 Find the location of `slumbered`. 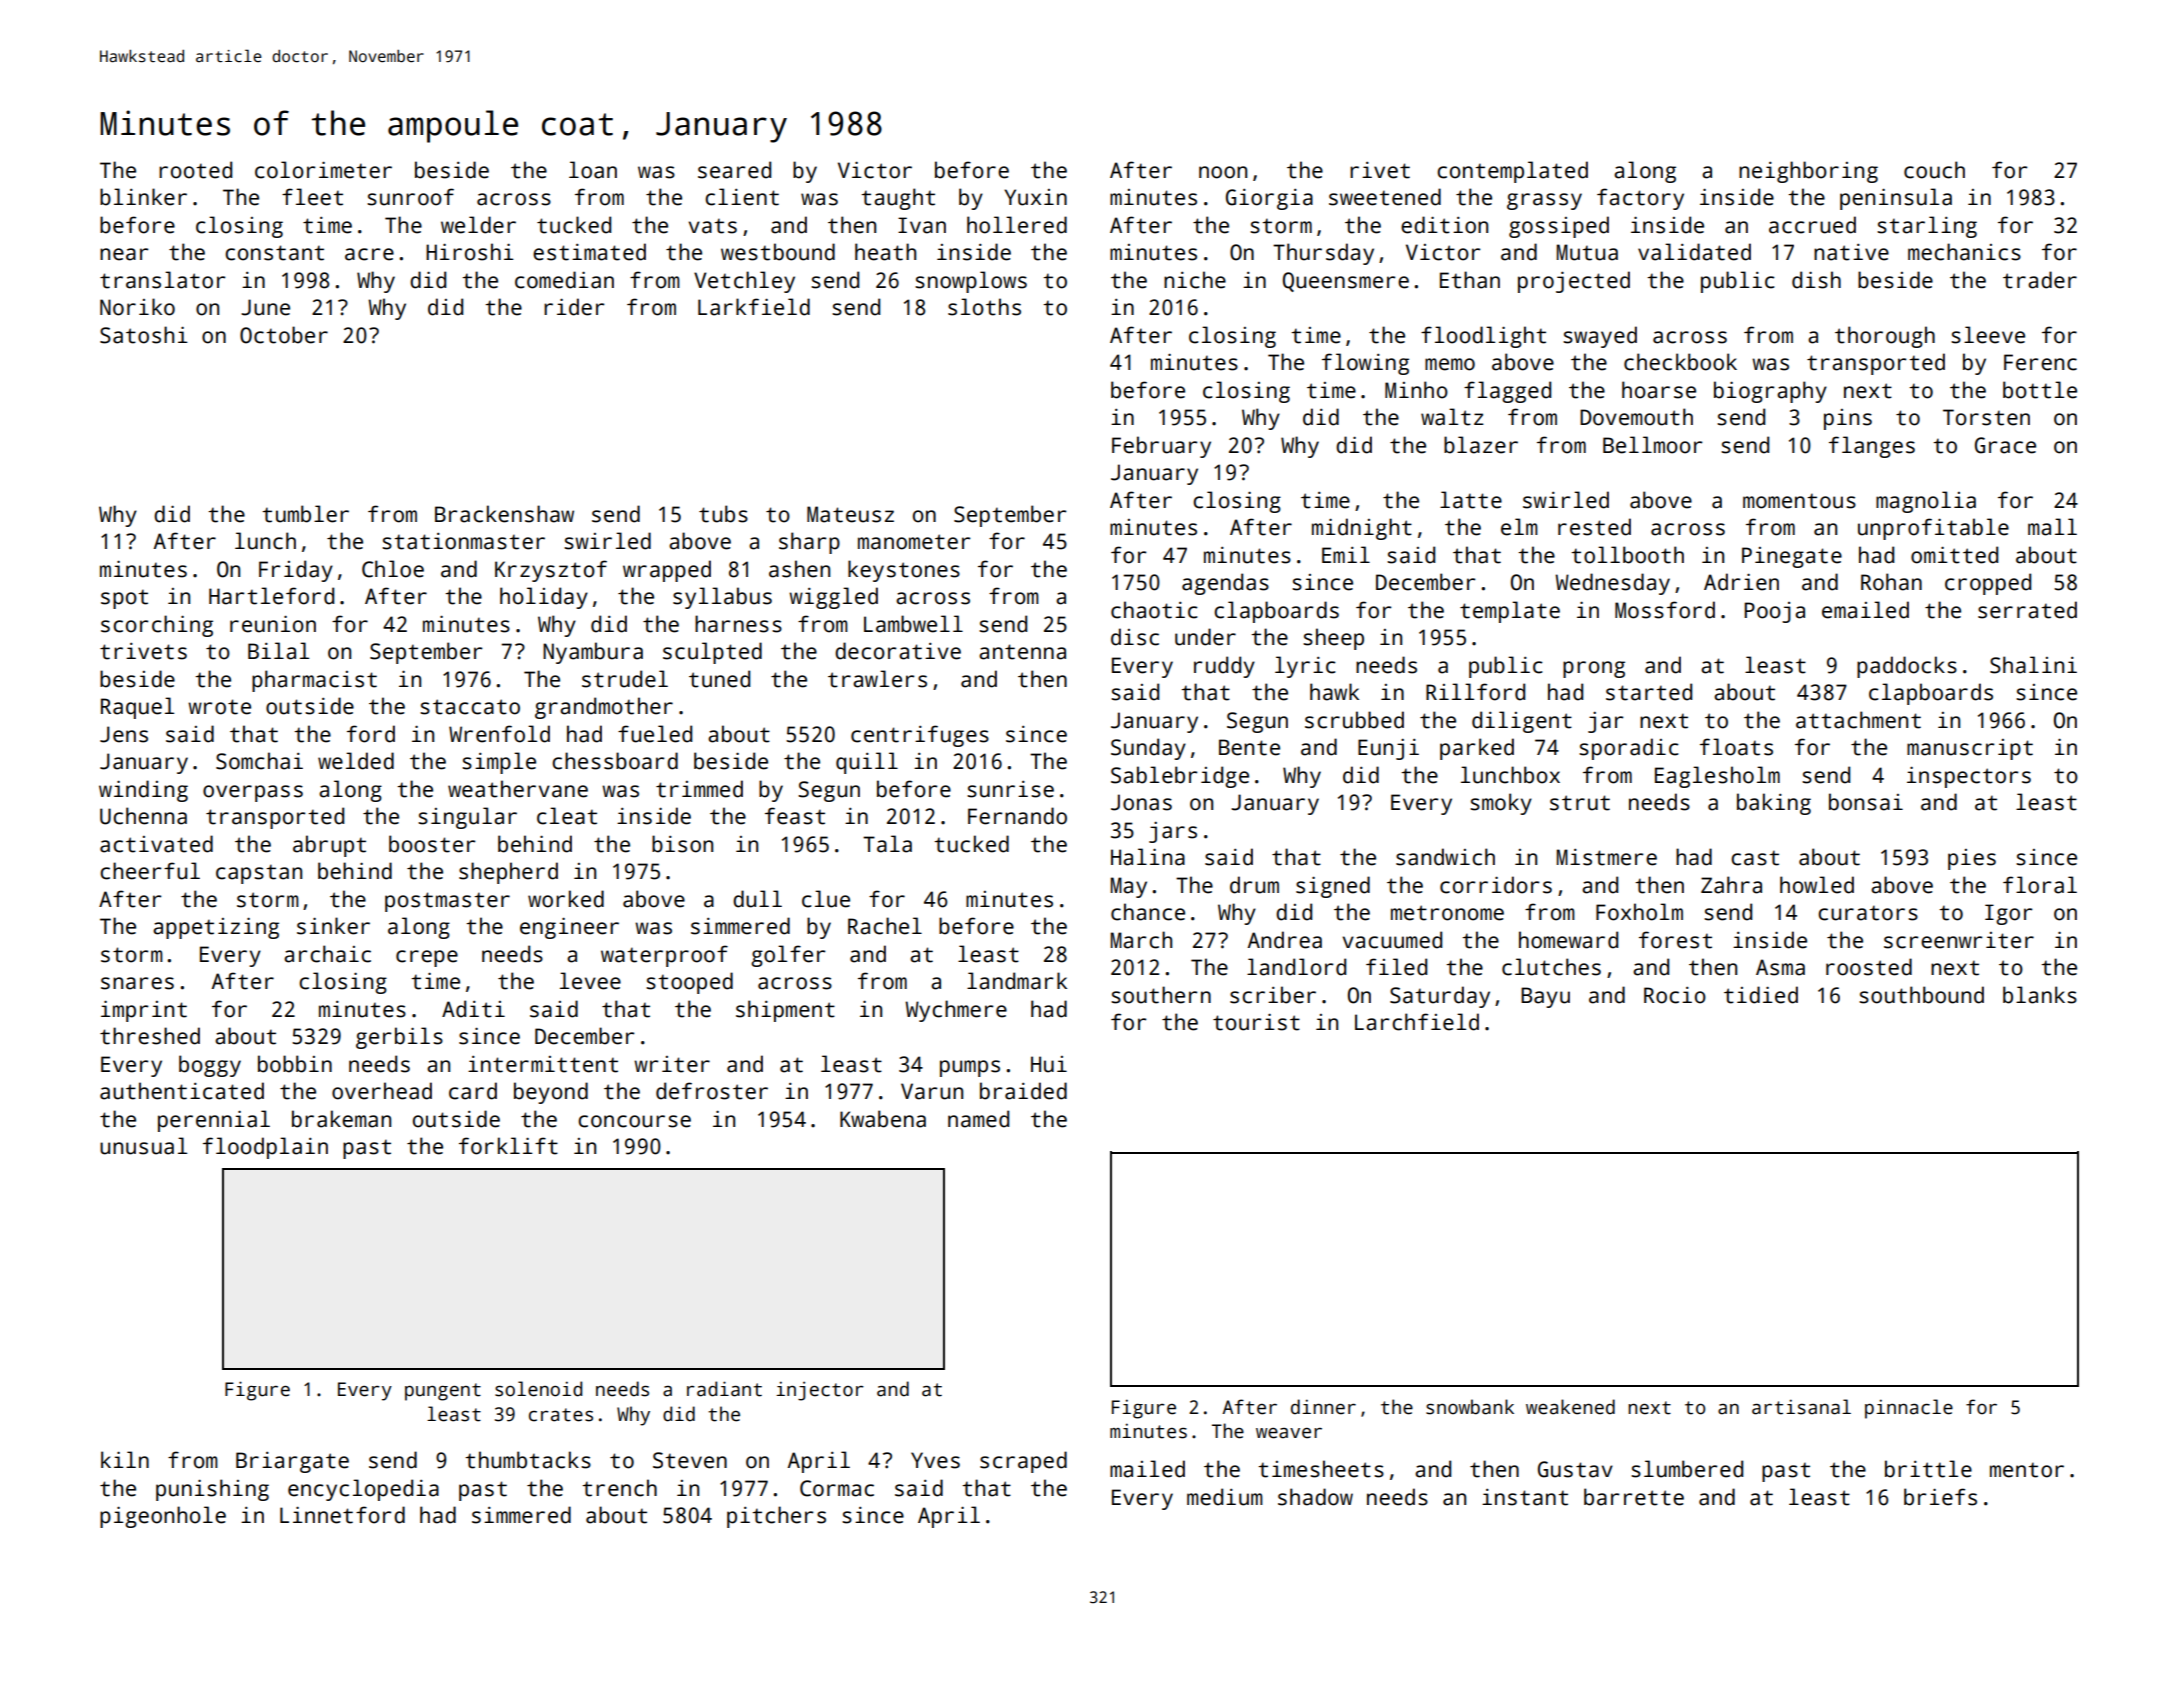

slumbered is located at coordinates (1687, 1469).
